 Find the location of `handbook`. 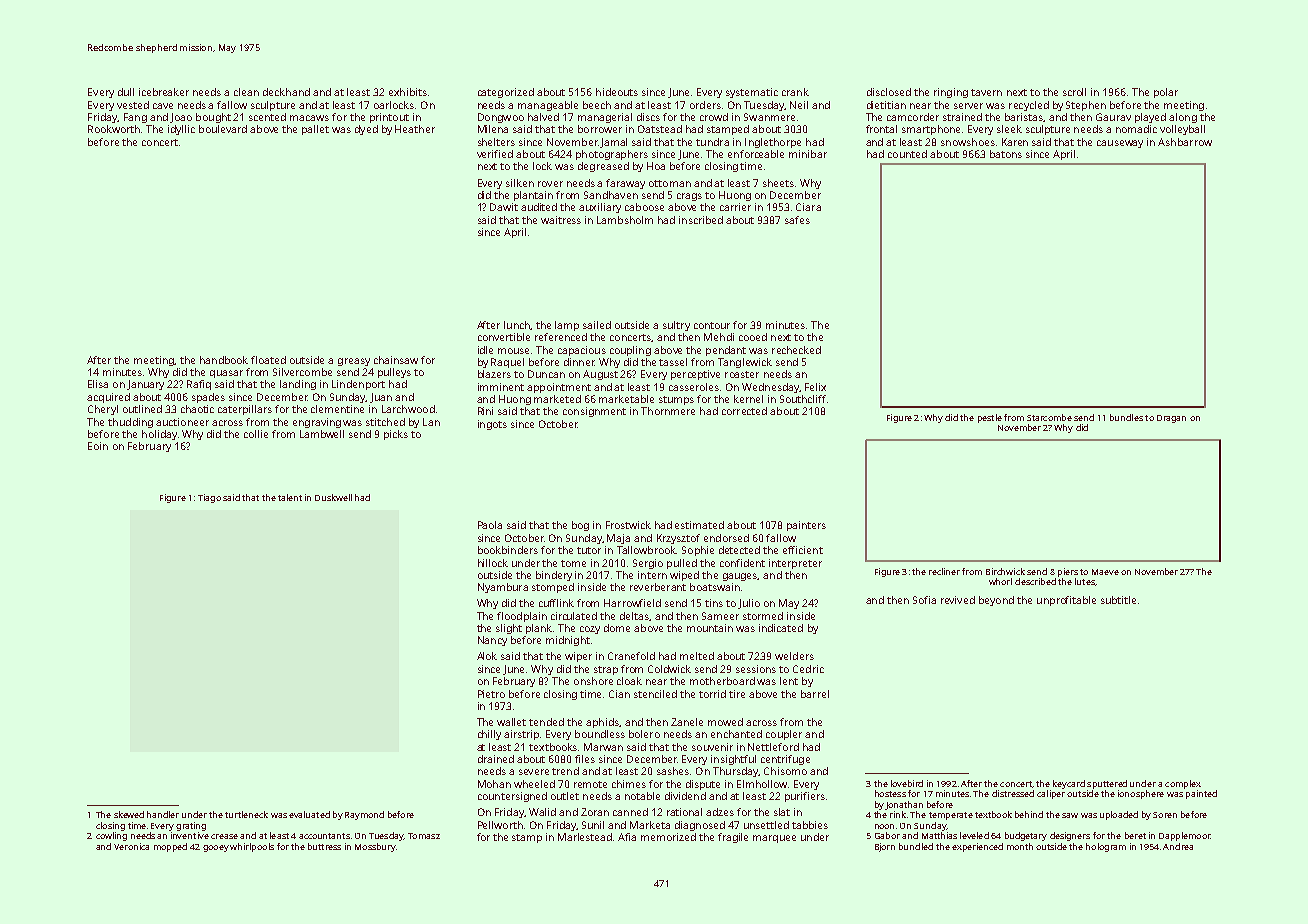

handbook is located at coordinates (224, 360).
